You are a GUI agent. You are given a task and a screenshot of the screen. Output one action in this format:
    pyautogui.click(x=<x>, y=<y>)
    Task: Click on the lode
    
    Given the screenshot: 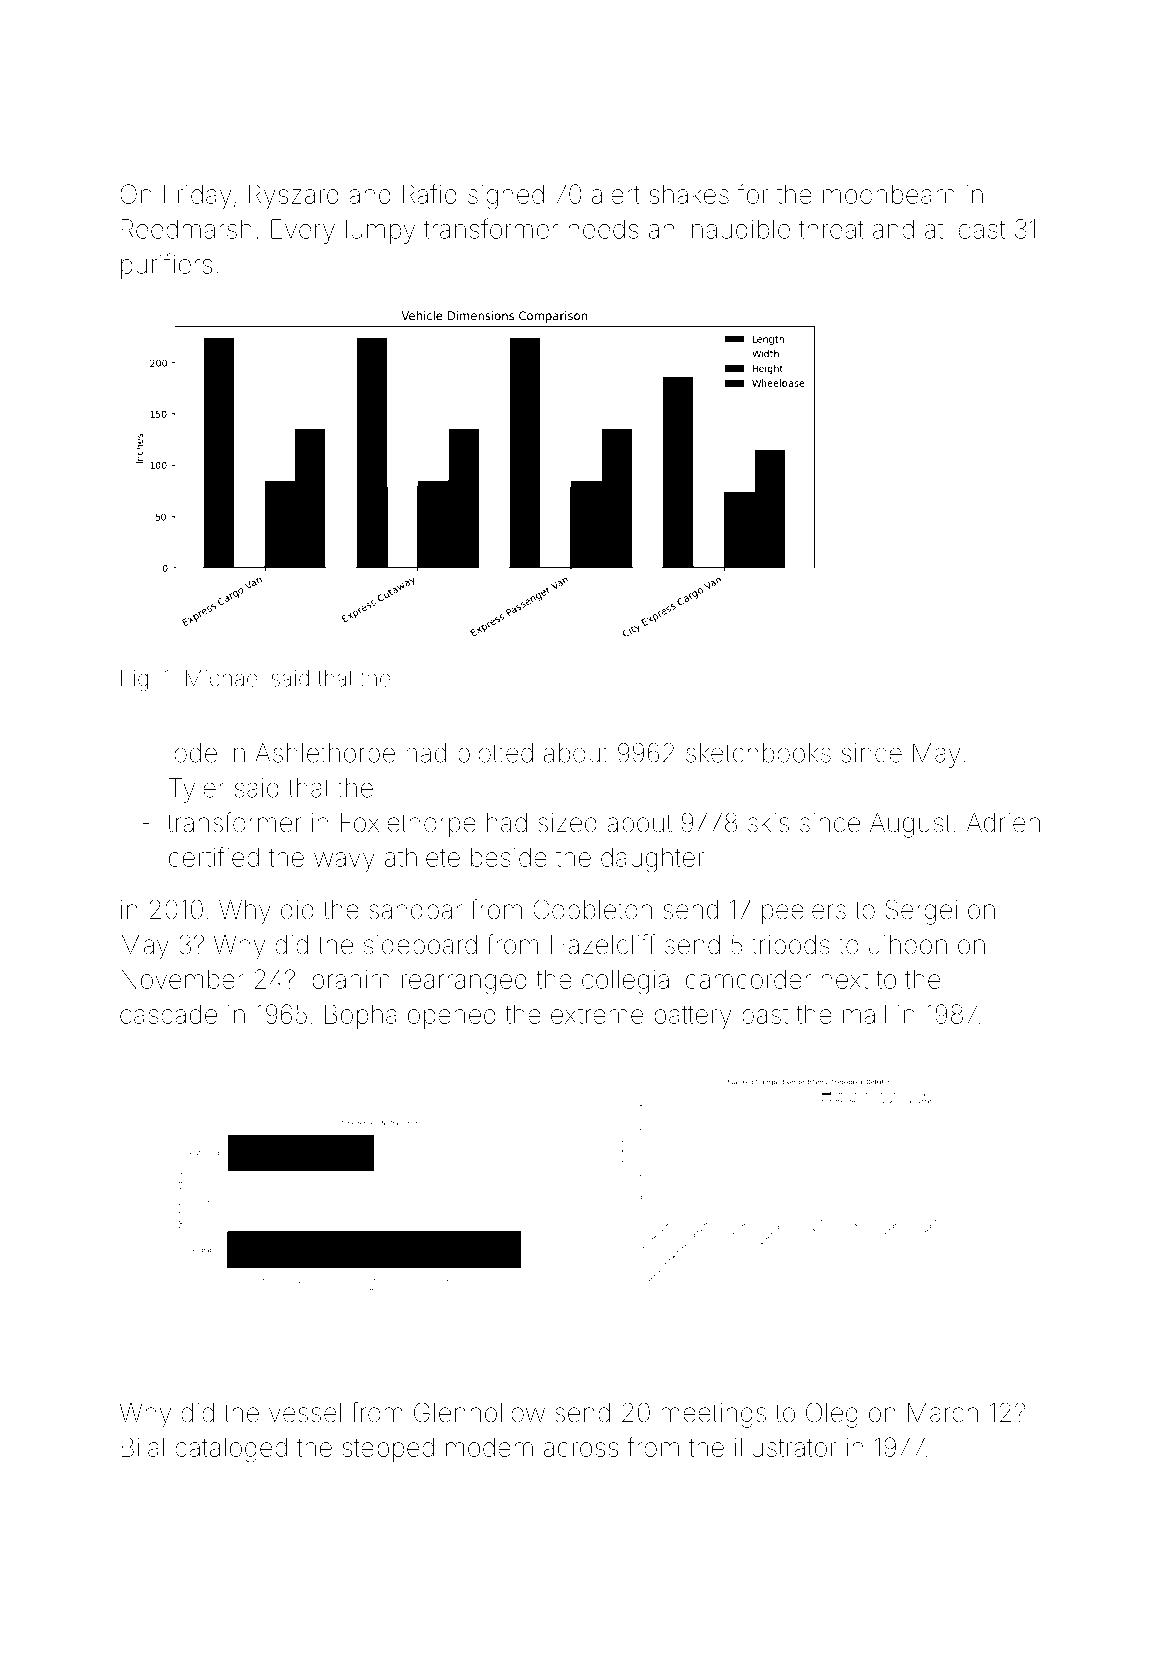 What is the action you would take?
    pyautogui.click(x=193, y=753)
